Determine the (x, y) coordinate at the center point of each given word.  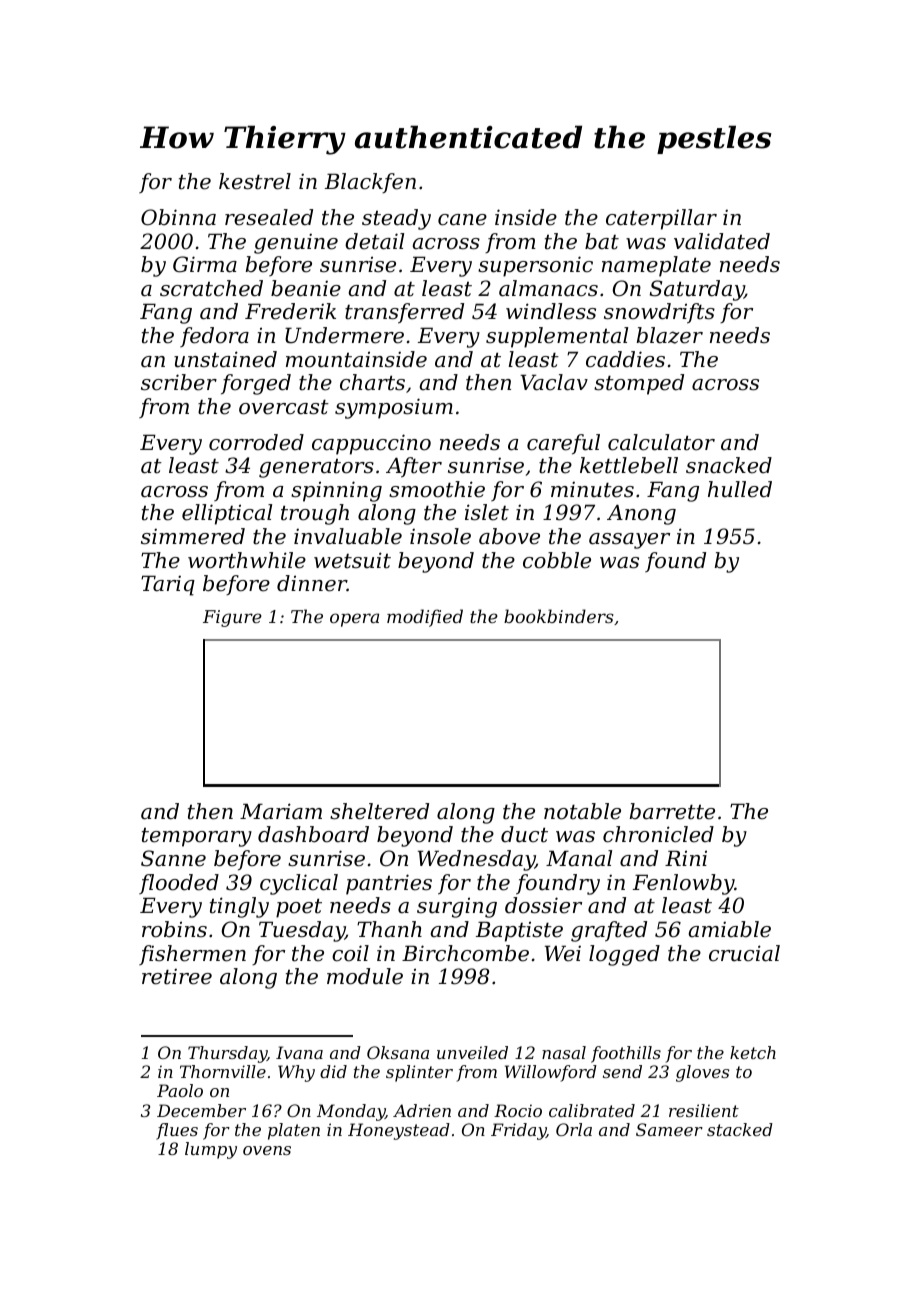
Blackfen (370, 183)
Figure (232, 618)
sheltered (379, 811)
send (622, 1071)
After (414, 467)
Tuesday (302, 931)
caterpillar (661, 219)
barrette (672, 811)
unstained (225, 359)
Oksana (398, 1052)
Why (296, 1073)
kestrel (255, 181)
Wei (563, 953)
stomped (639, 384)
